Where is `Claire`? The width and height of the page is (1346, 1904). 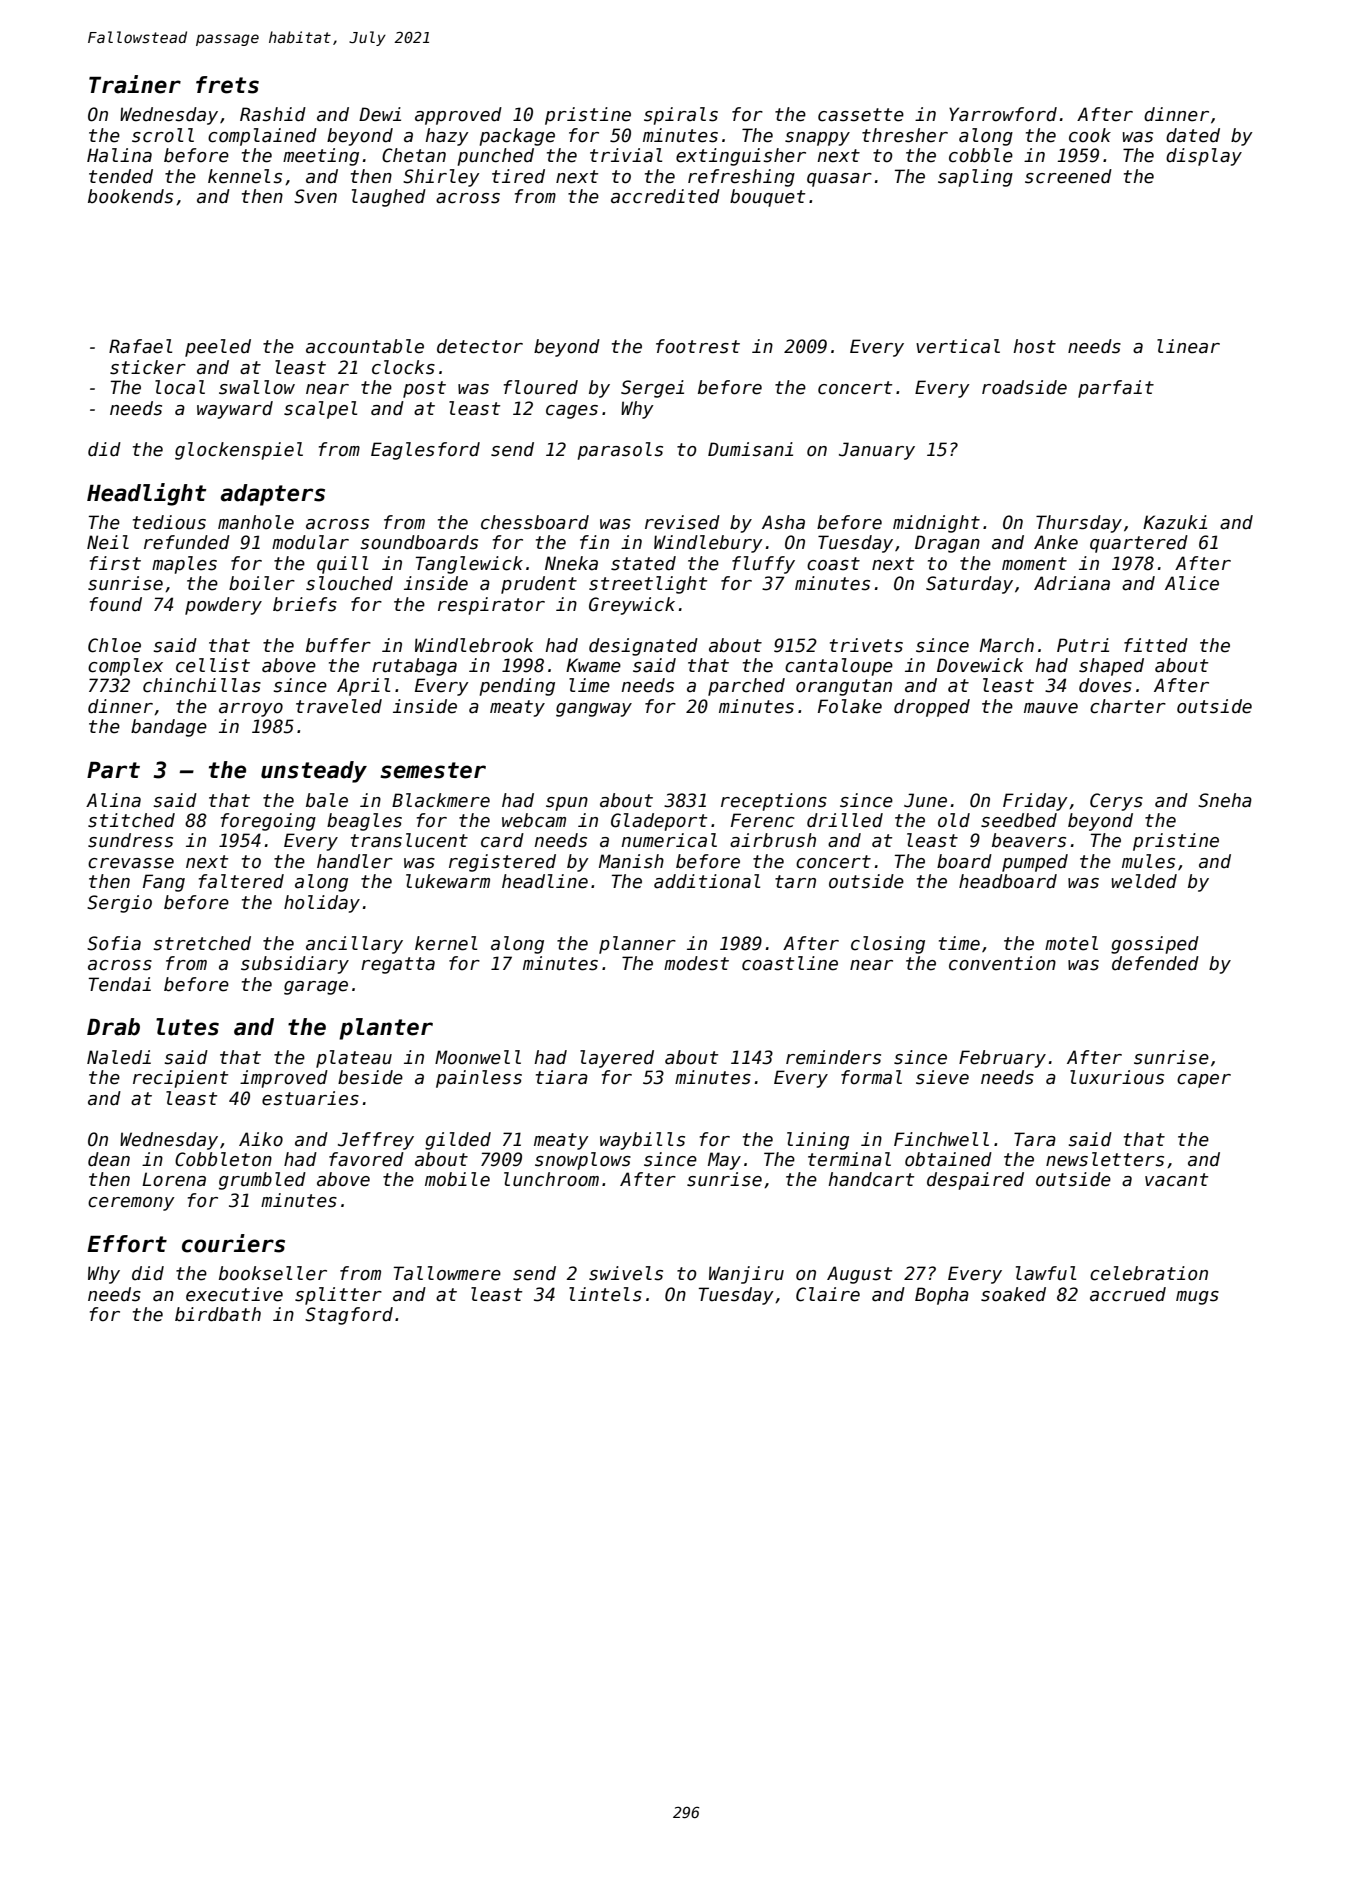
Claire is located at coordinates (828, 1294).
